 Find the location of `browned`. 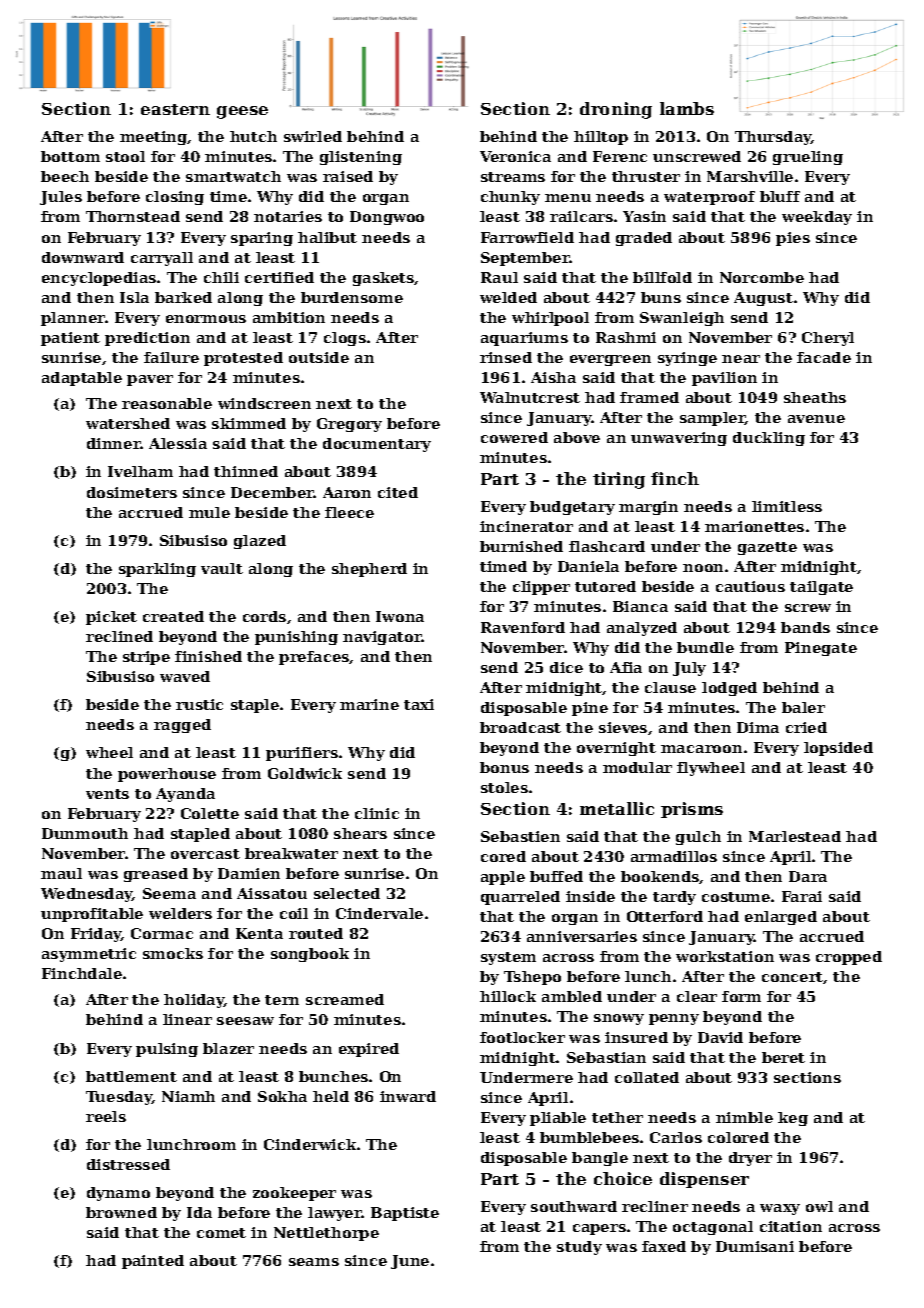

browned is located at coordinates (121, 1212).
